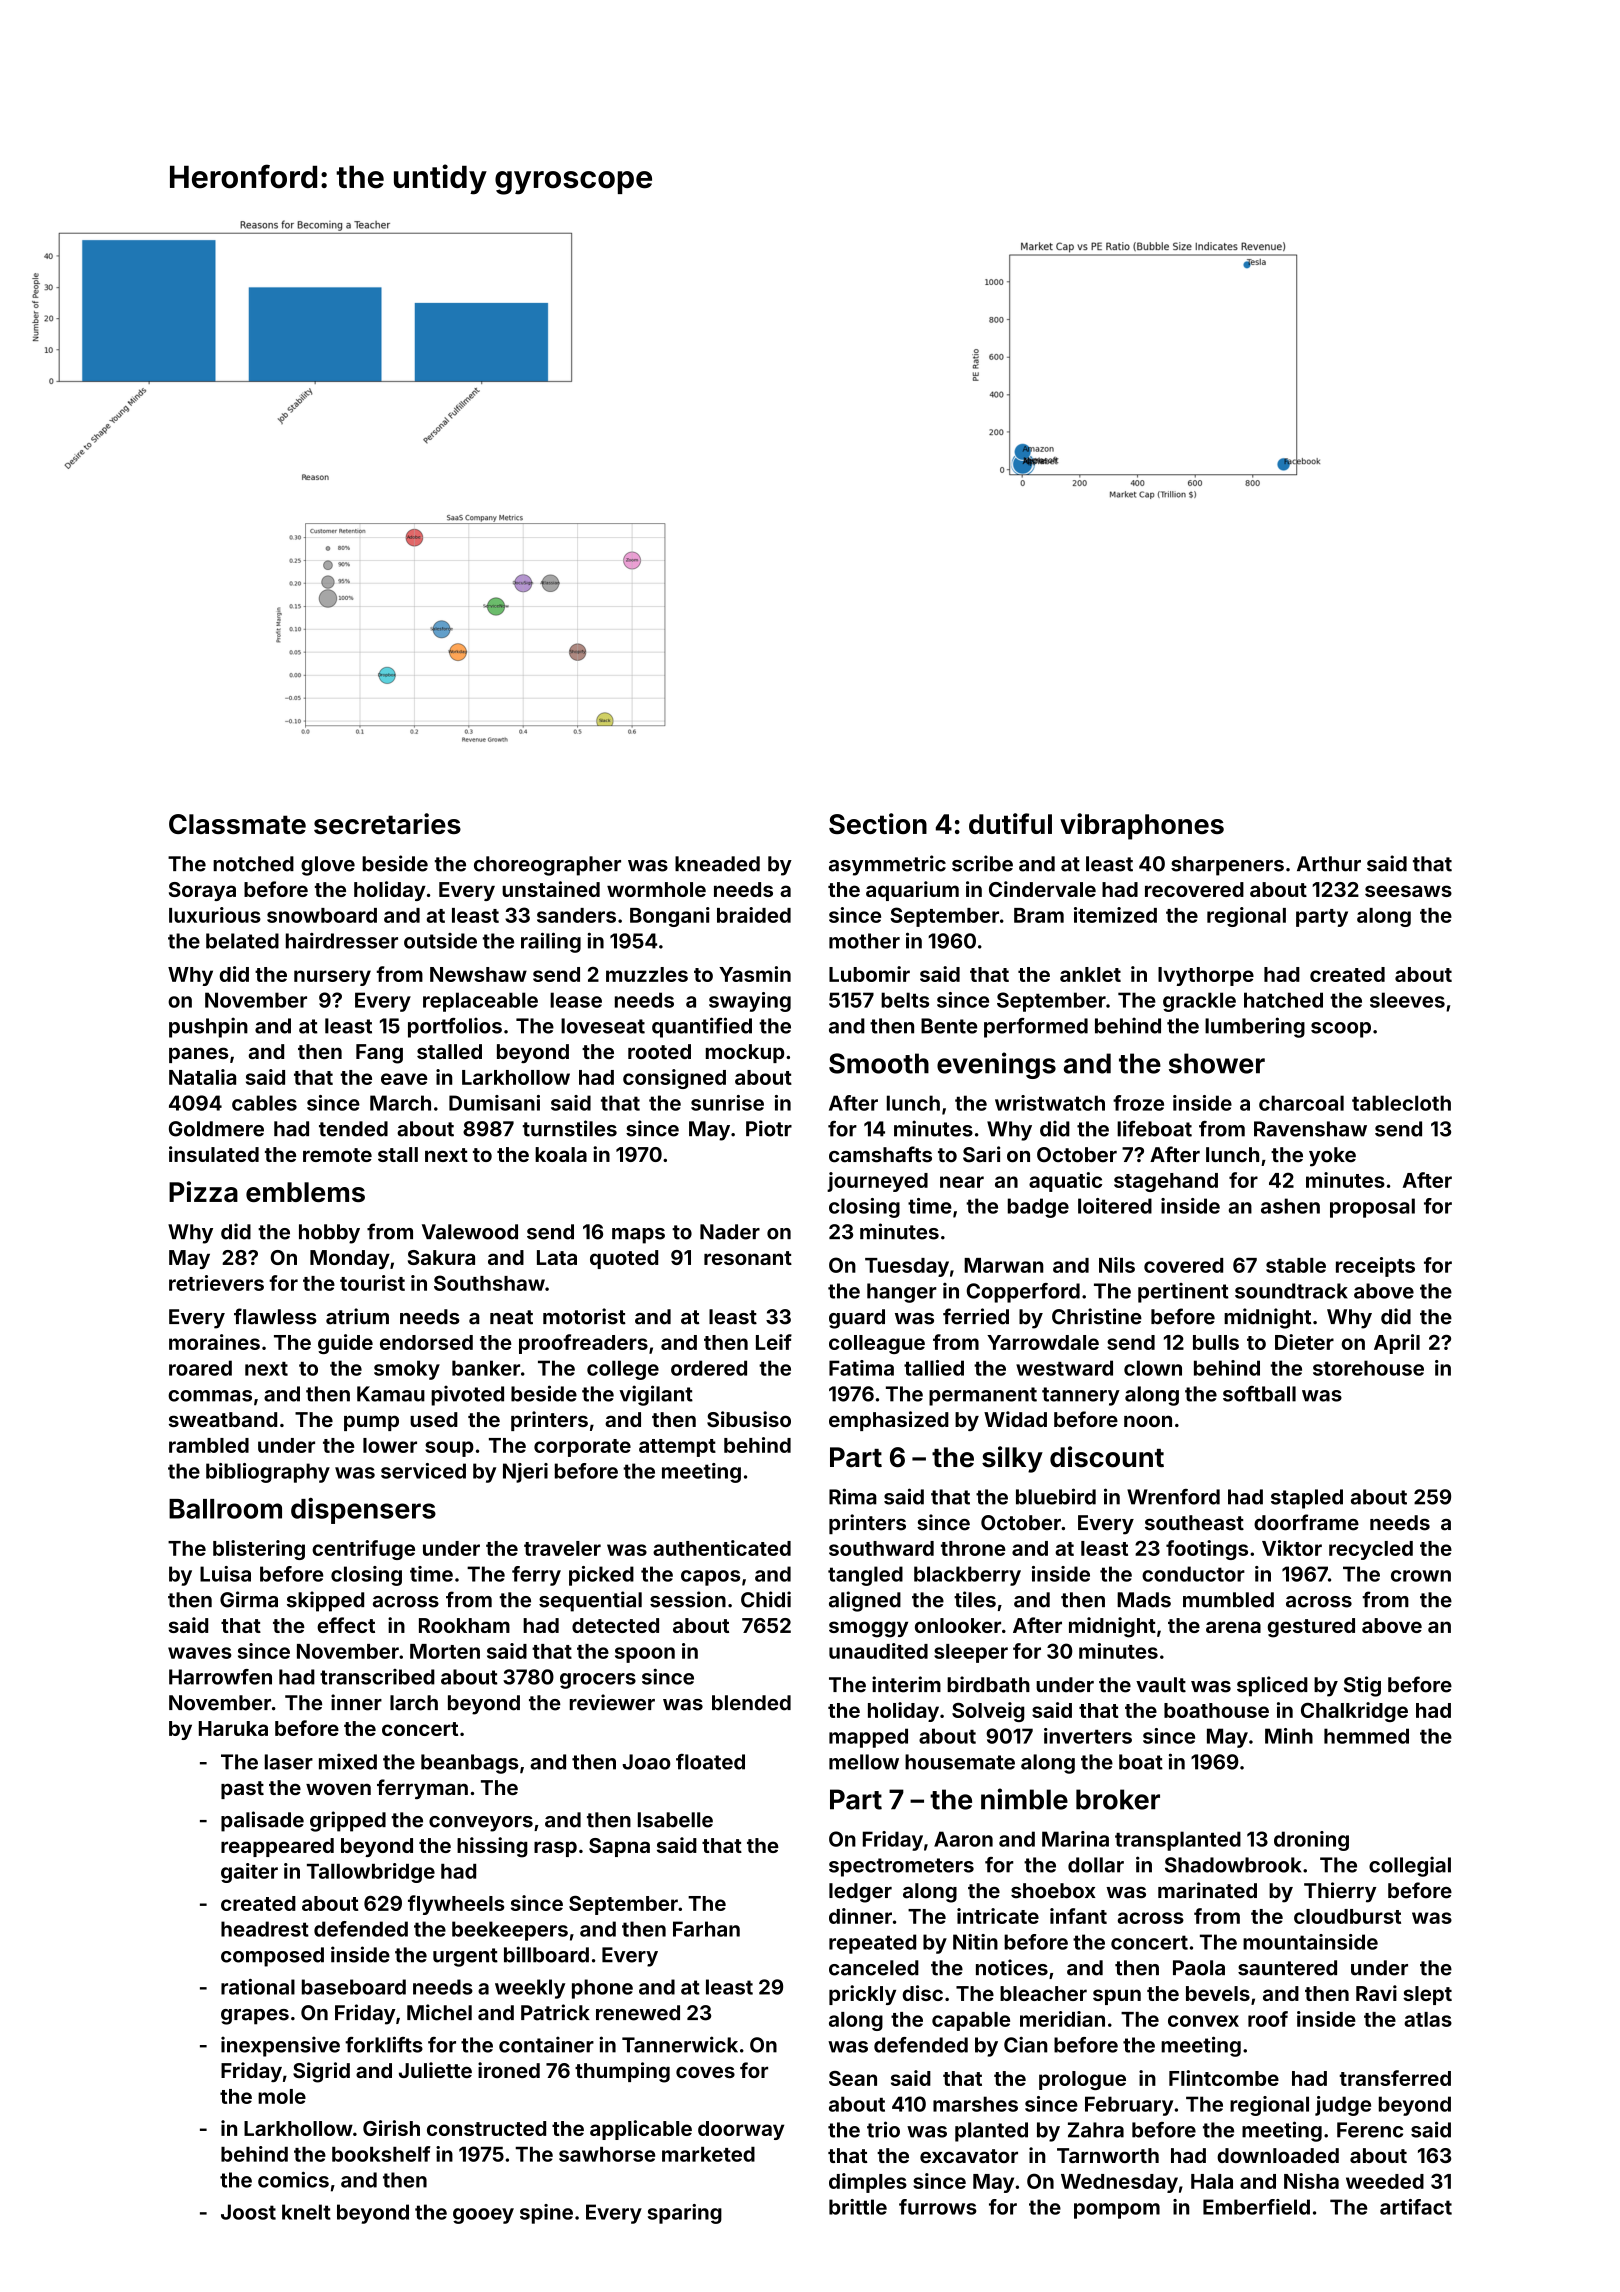 This screenshot has width=1620, height=2292. What do you see at coordinates (680, 2044) in the screenshot?
I see `Tannerwick` at bounding box center [680, 2044].
